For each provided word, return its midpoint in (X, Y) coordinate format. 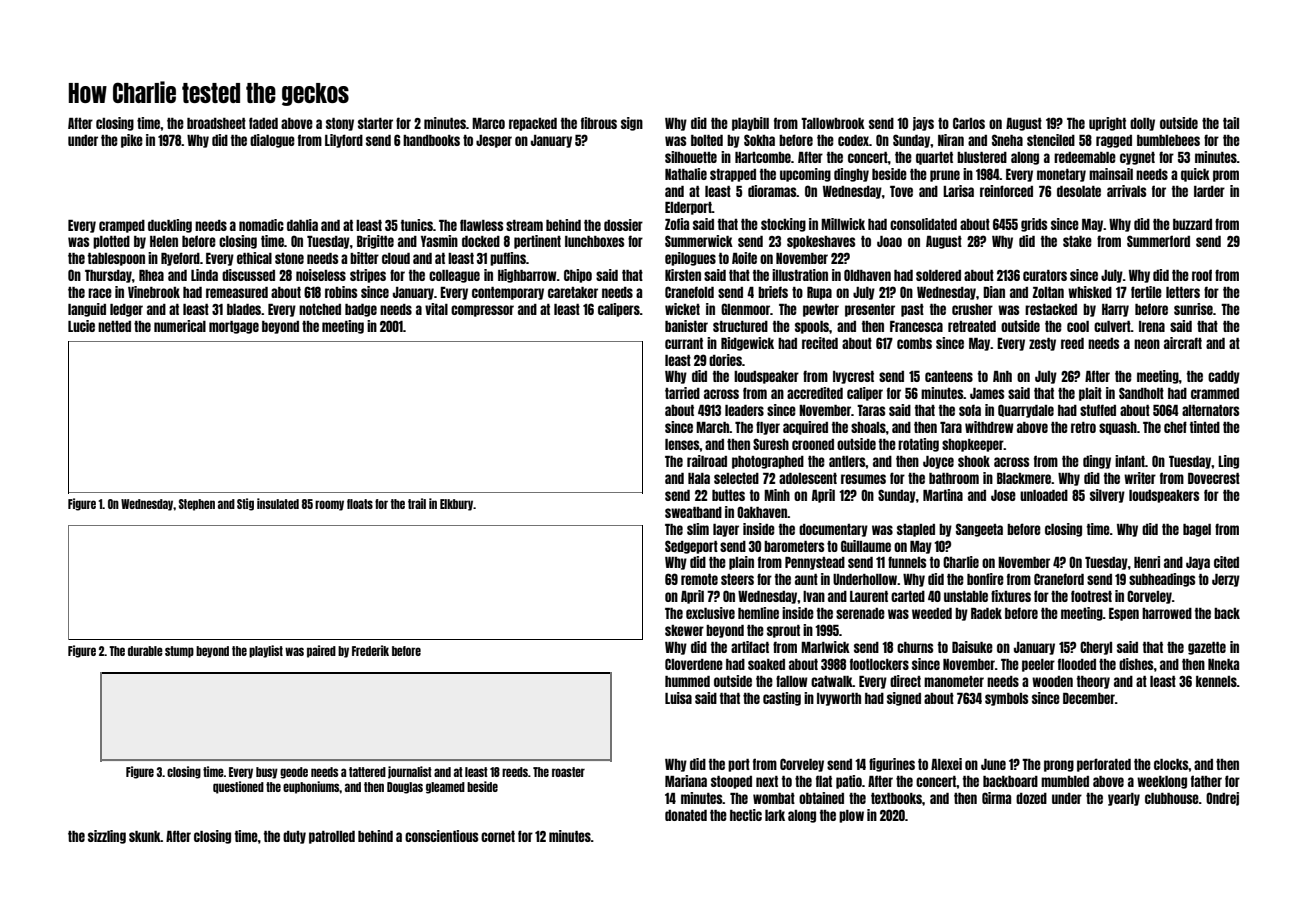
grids (1034, 225)
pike (132, 141)
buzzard (1192, 224)
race (100, 293)
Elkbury (456, 505)
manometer (954, 681)
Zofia (677, 224)
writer (1140, 478)
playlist (266, 651)
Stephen (197, 505)
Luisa (678, 698)
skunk (145, 836)
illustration (800, 275)
